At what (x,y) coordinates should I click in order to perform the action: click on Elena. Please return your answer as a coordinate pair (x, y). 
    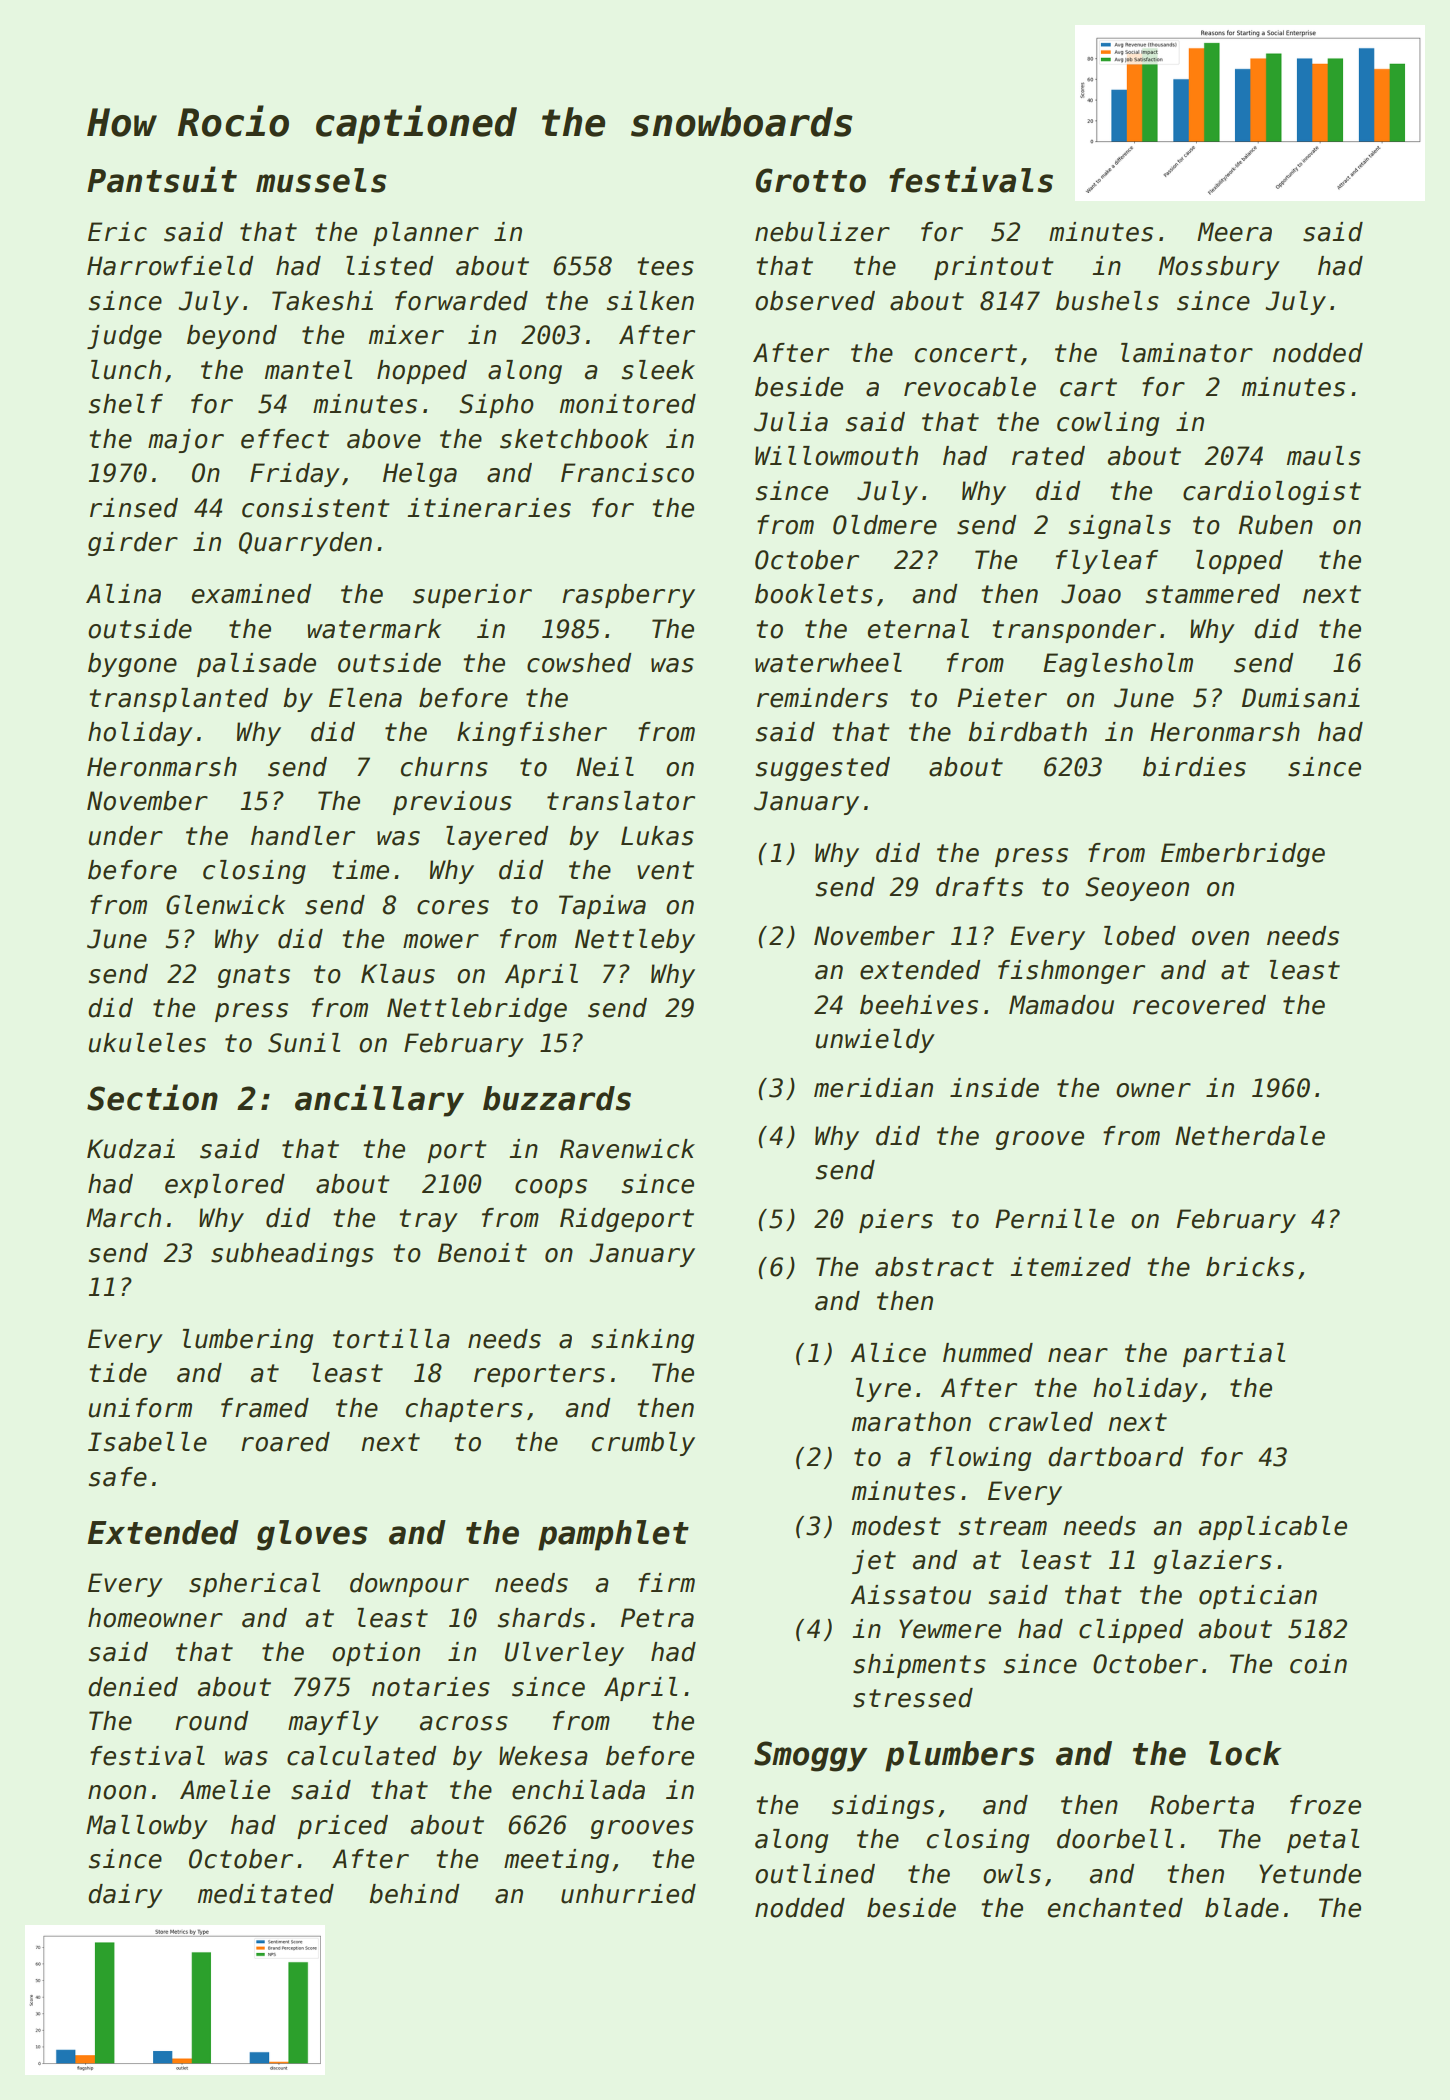
    Looking at the image, I should click on (365, 698).
